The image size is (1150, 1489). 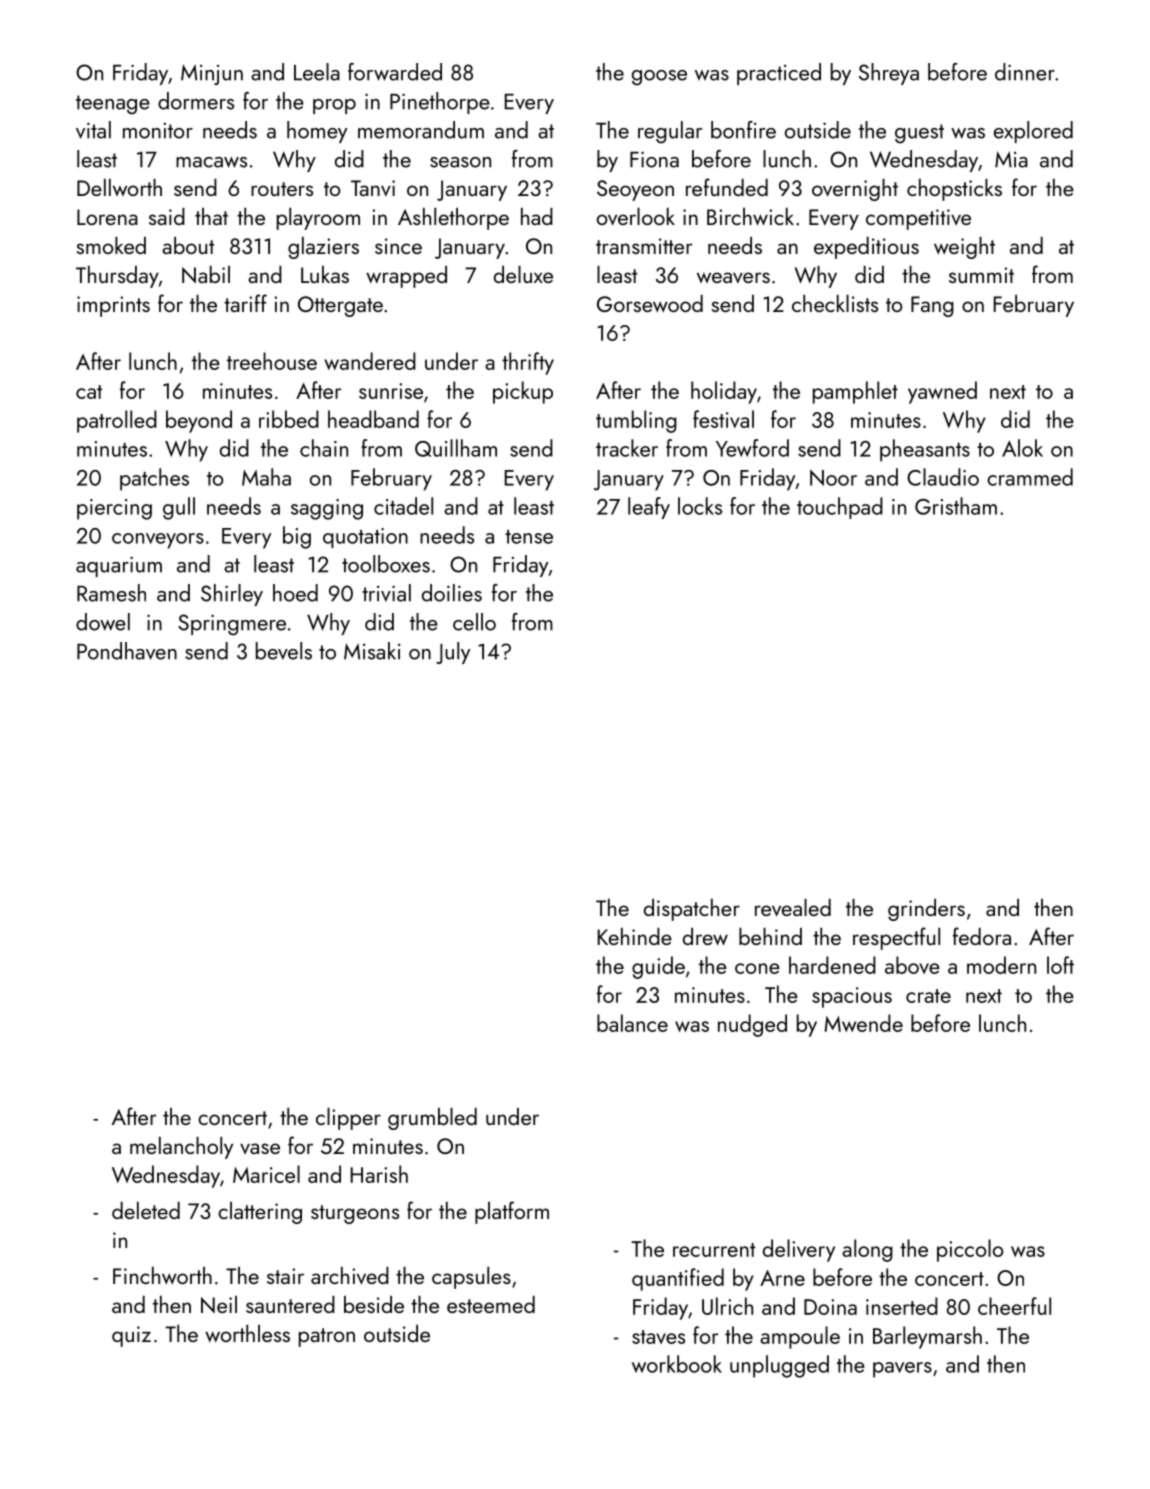 I want to click on Pondhaven, so click(x=127, y=651).
